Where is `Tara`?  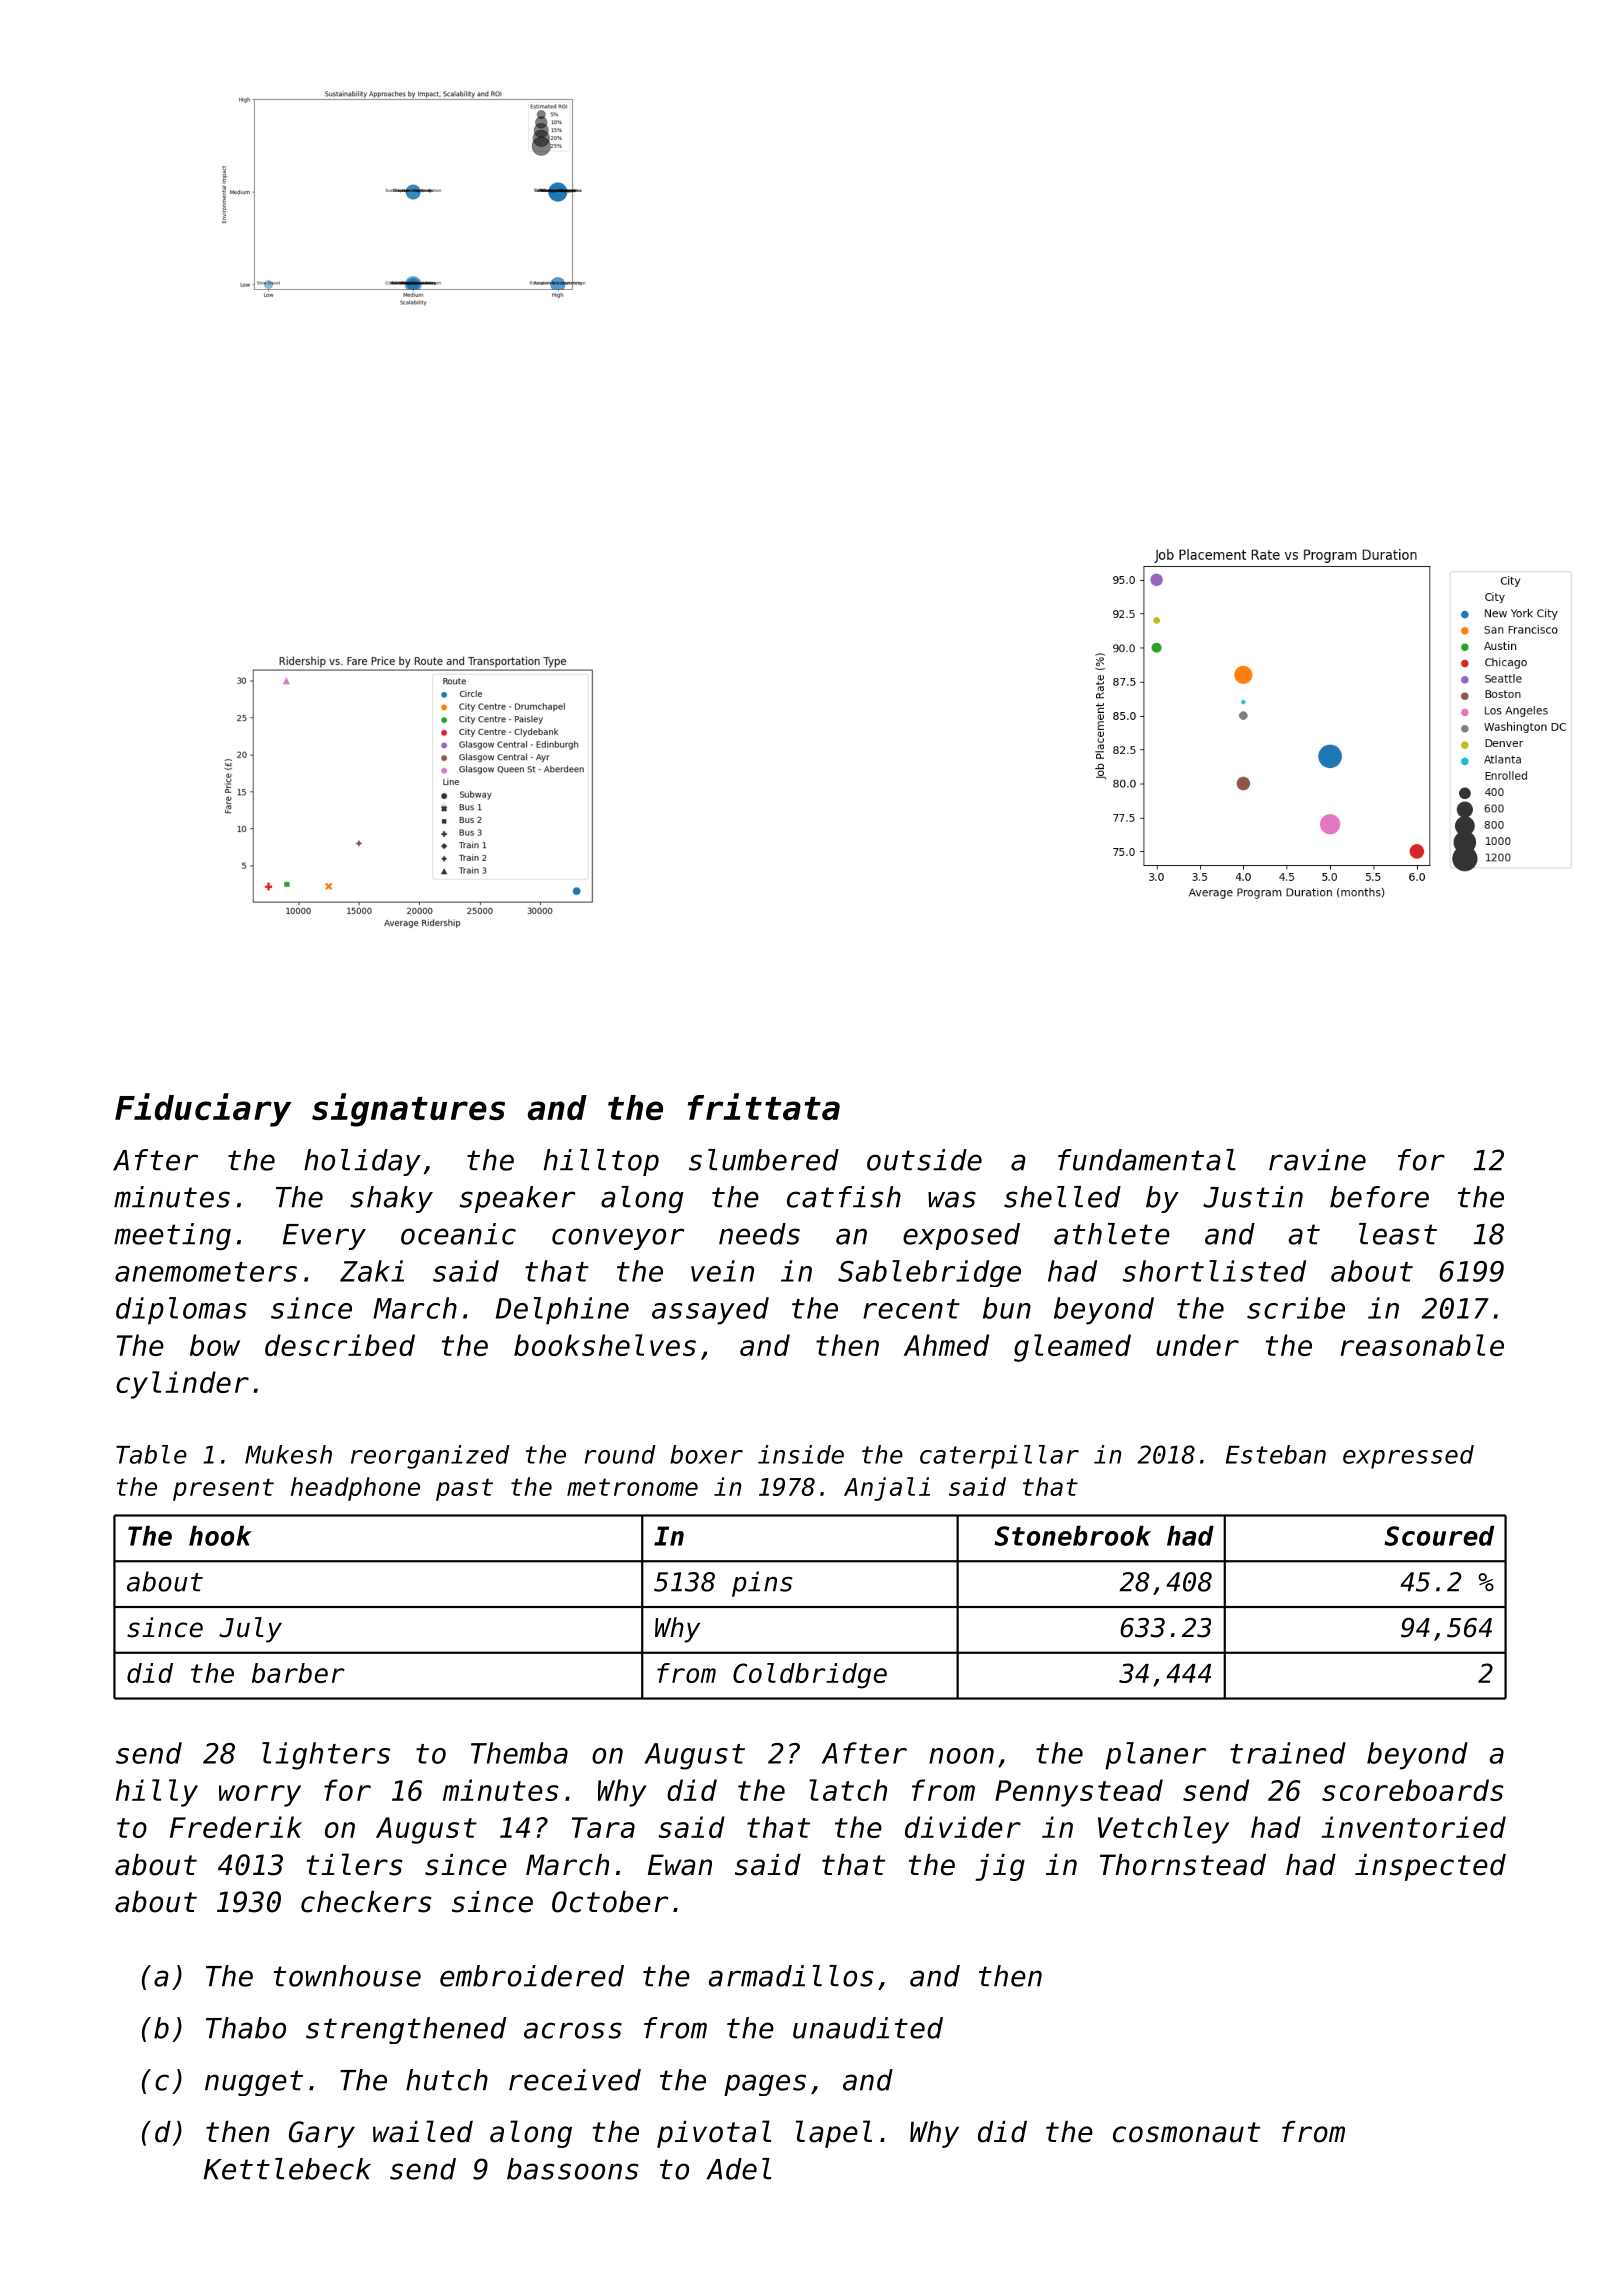 Tara is located at coordinates (603, 1827).
